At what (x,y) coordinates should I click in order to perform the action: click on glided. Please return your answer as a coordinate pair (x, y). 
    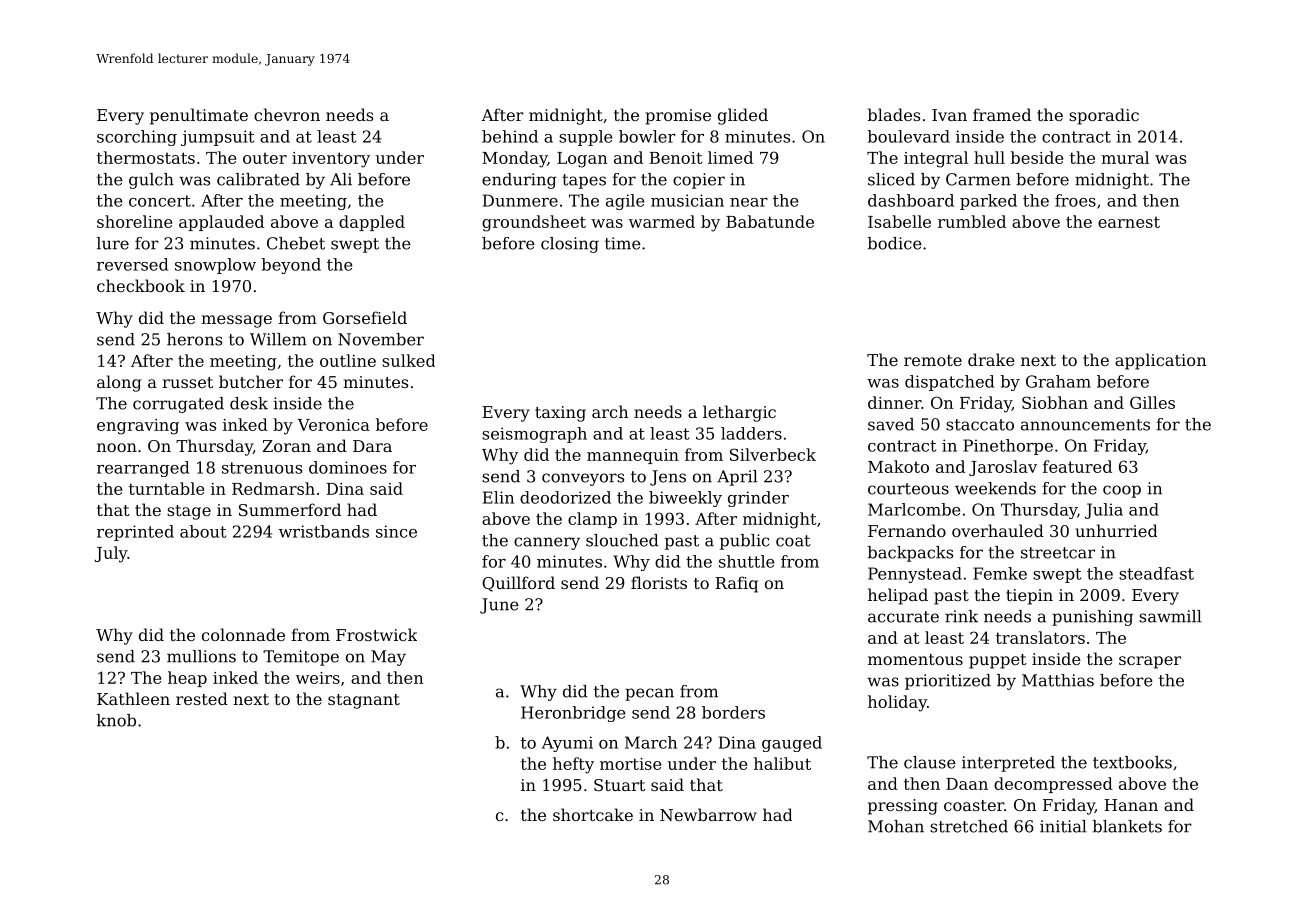
    Looking at the image, I should click on (743, 116).
